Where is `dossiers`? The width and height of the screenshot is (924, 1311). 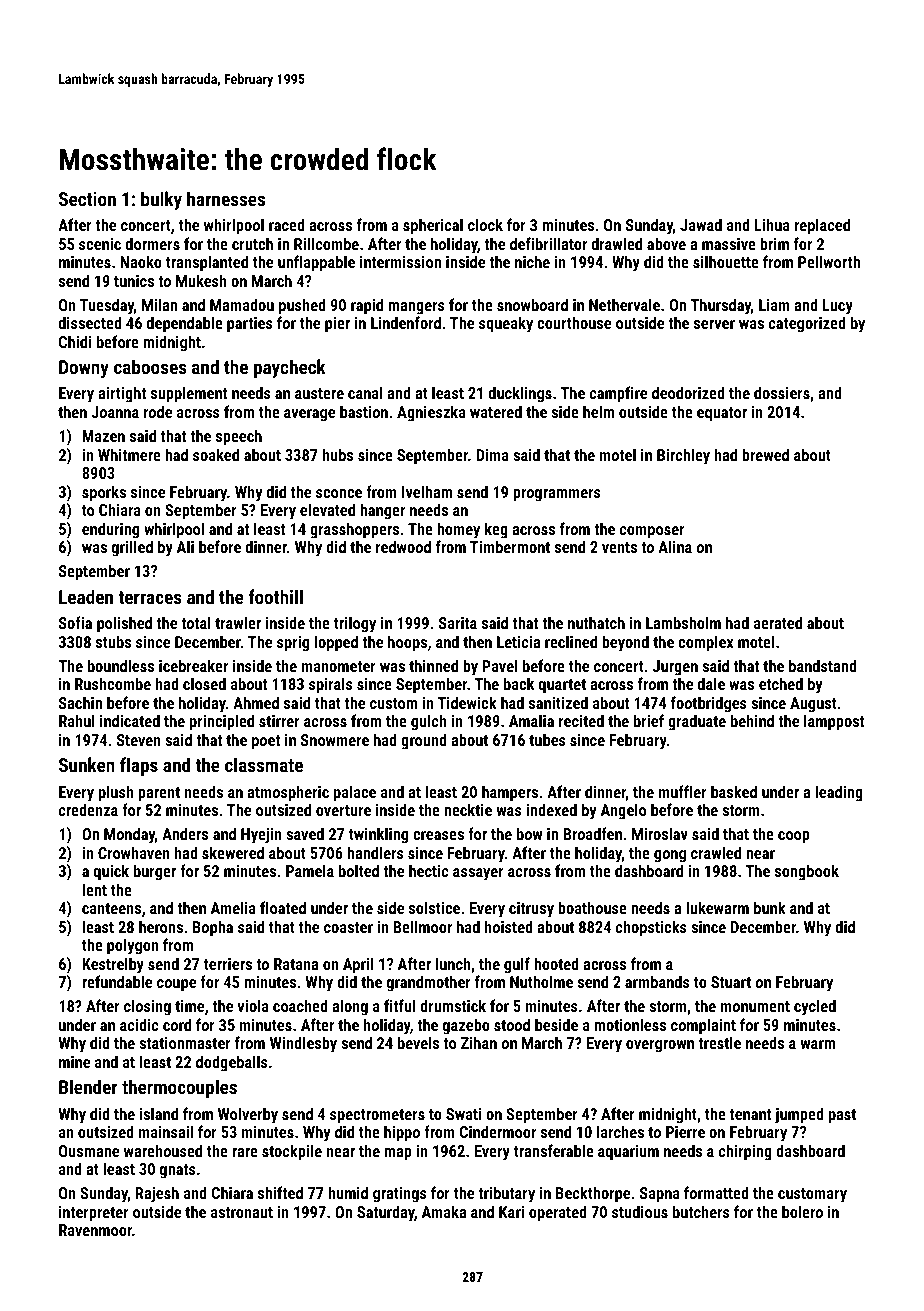
dossiers is located at coordinates (782, 392).
